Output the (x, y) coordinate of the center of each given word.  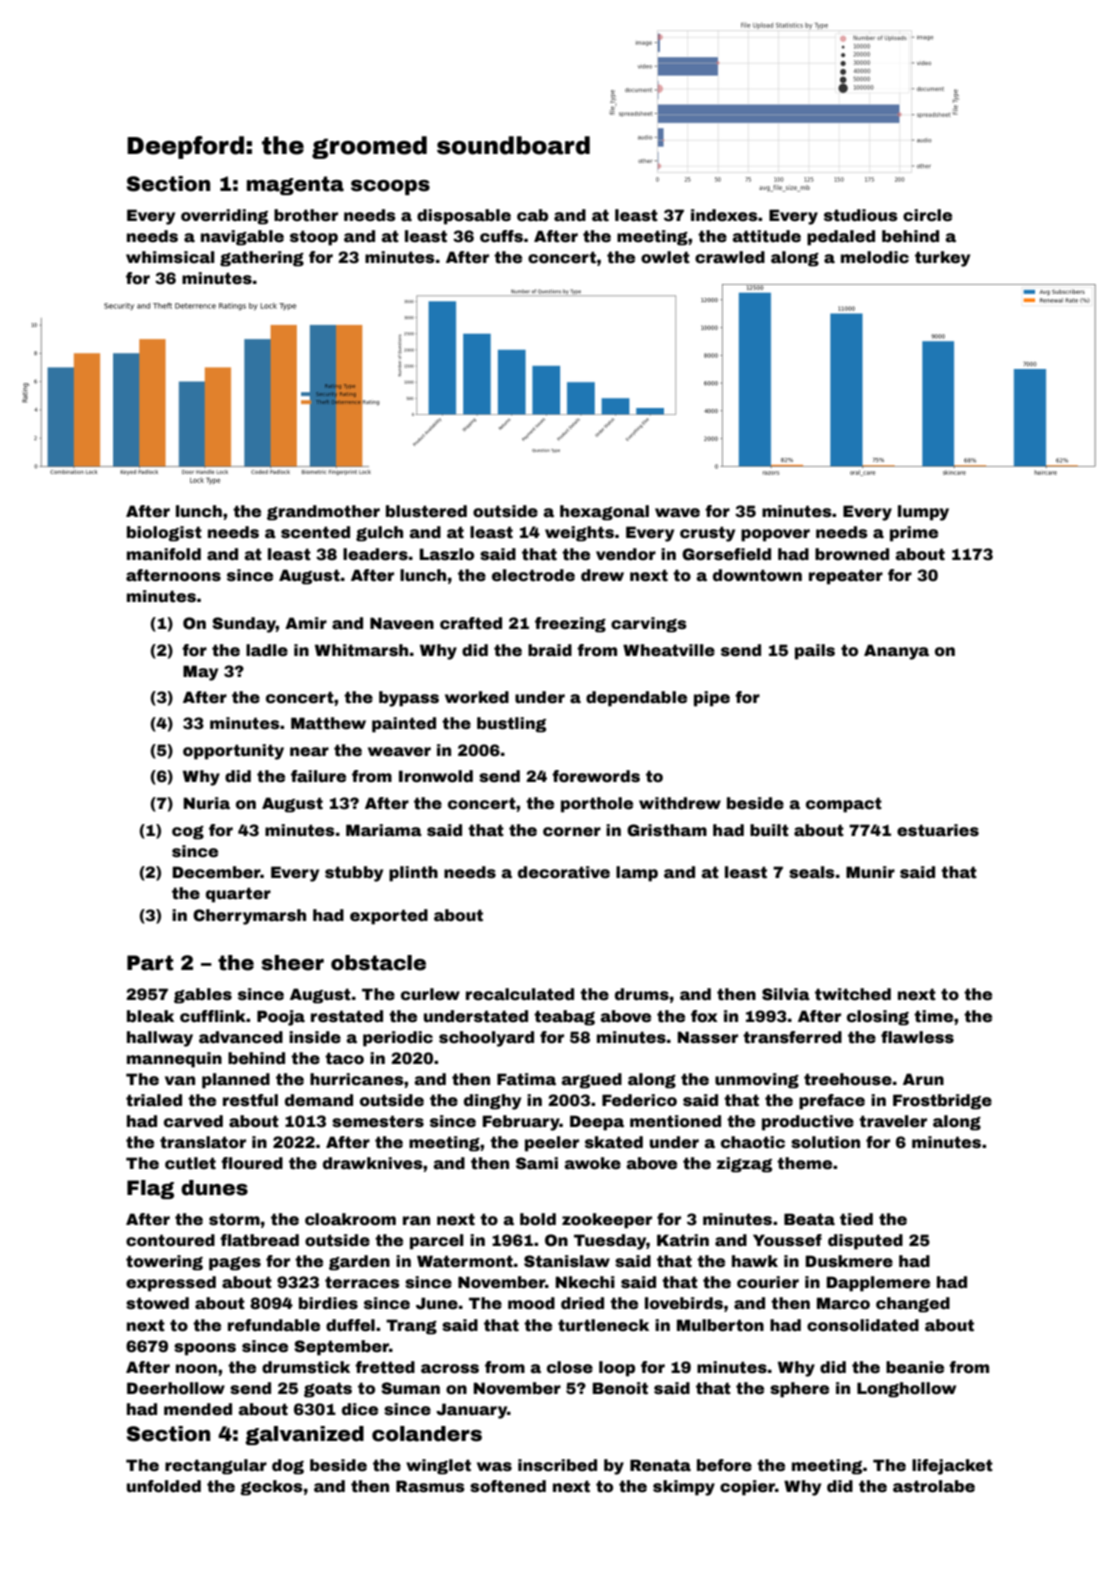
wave (677, 513)
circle (927, 215)
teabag (564, 1018)
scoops (390, 187)
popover (775, 535)
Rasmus (430, 1486)
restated (347, 1016)
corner (572, 832)
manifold (164, 554)
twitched (853, 994)
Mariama (384, 830)
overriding (224, 217)
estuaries (938, 830)
